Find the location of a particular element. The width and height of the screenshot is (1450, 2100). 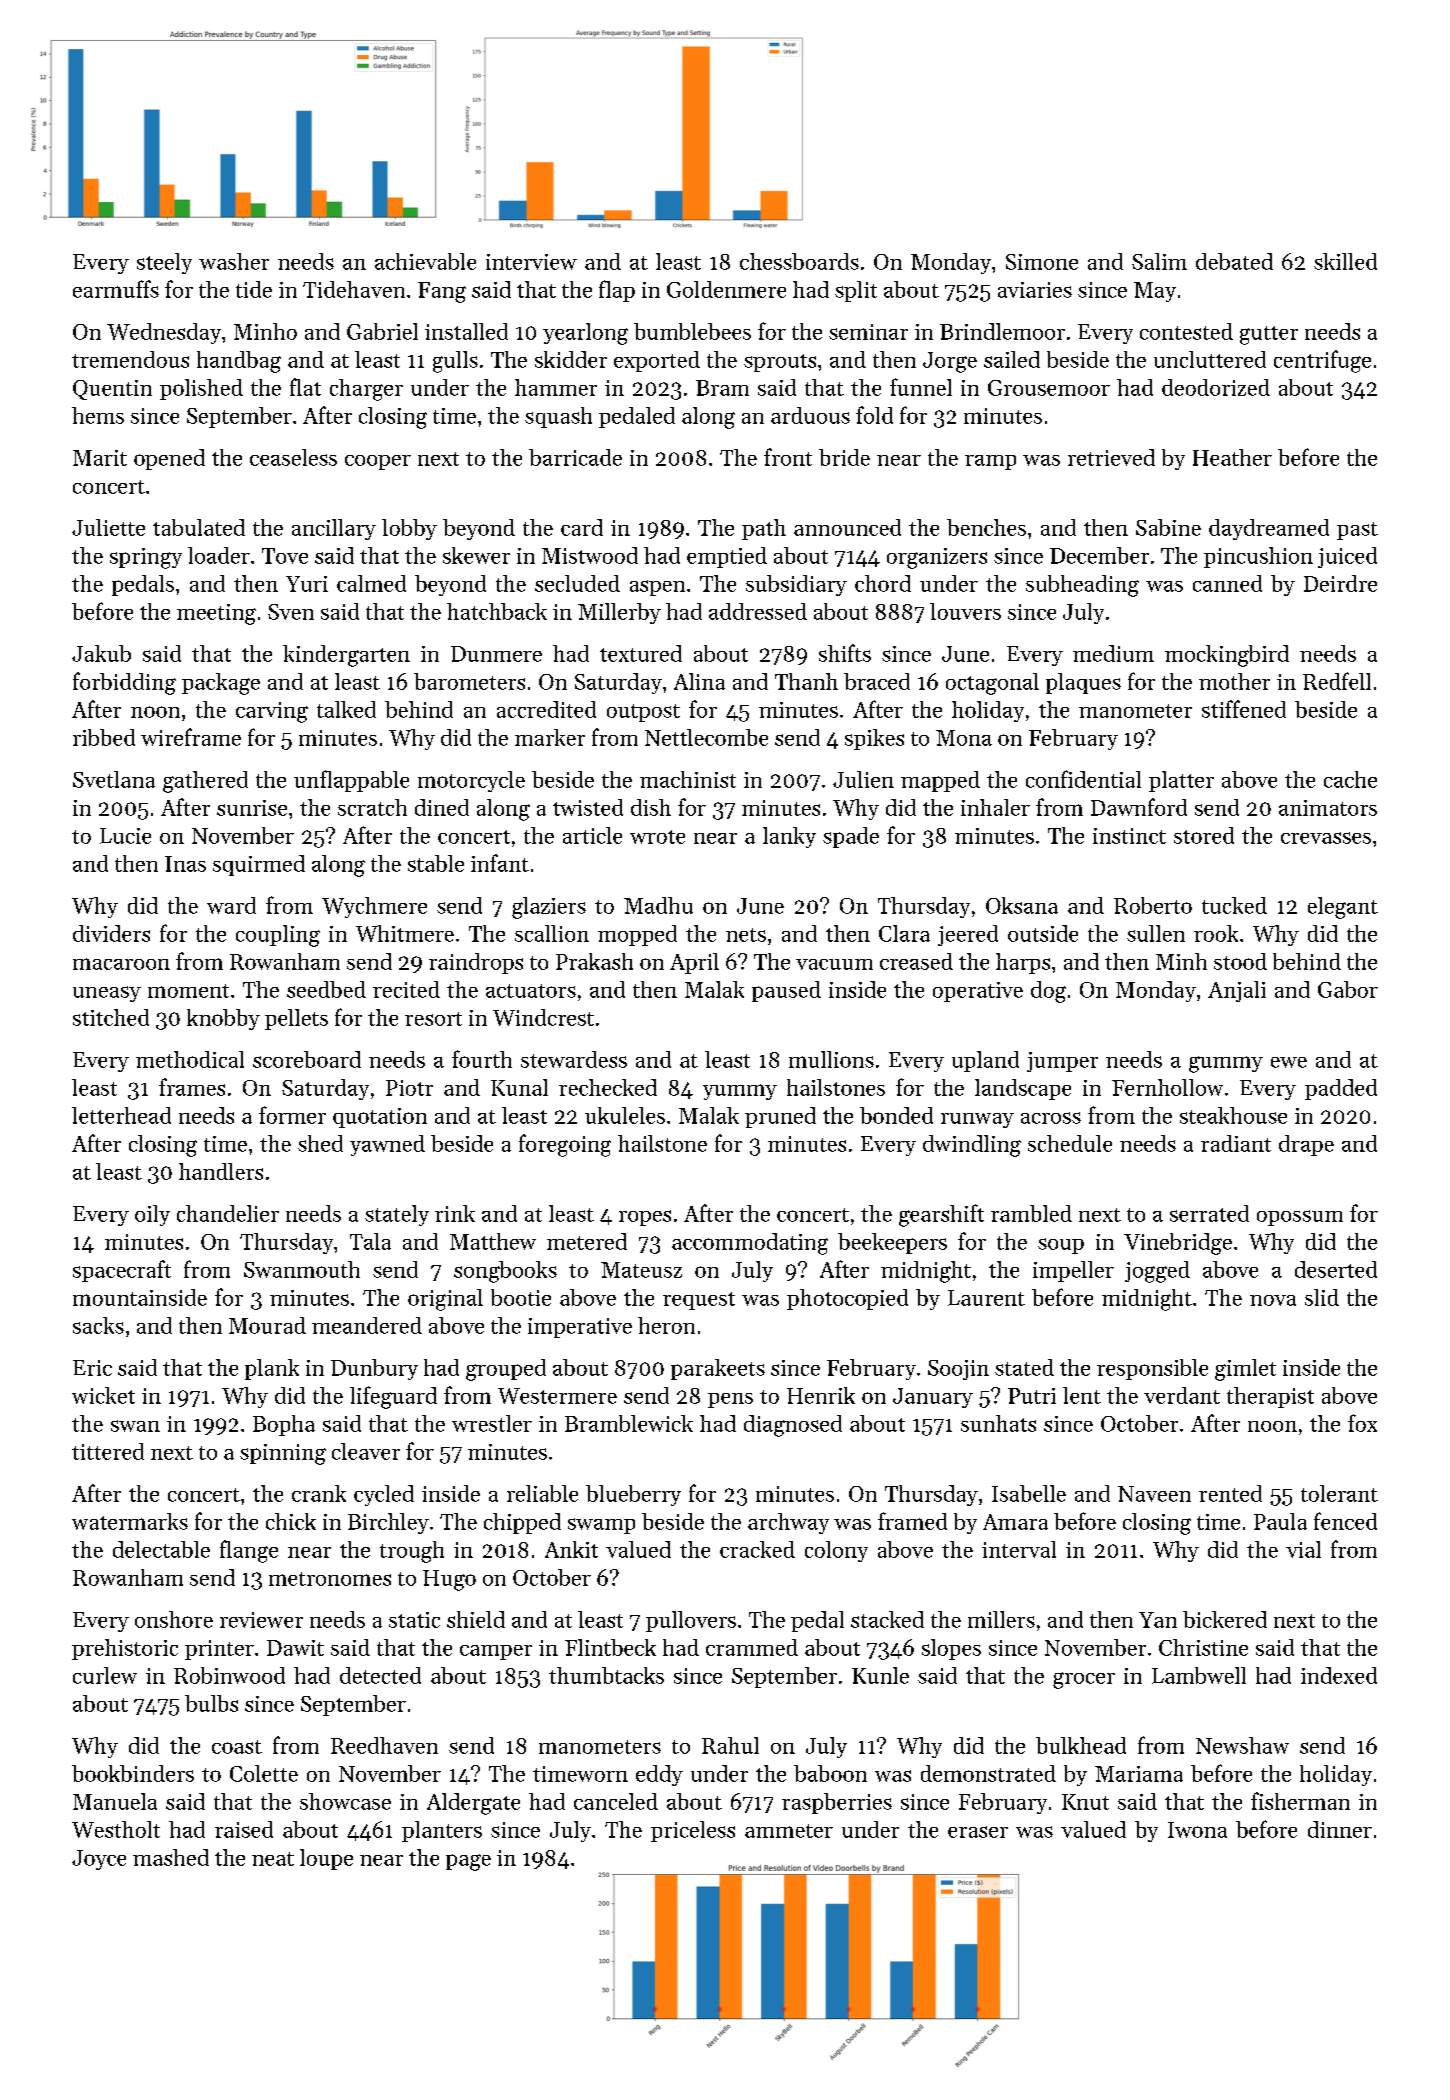

sunhats is located at coordinates (998, 1423).
